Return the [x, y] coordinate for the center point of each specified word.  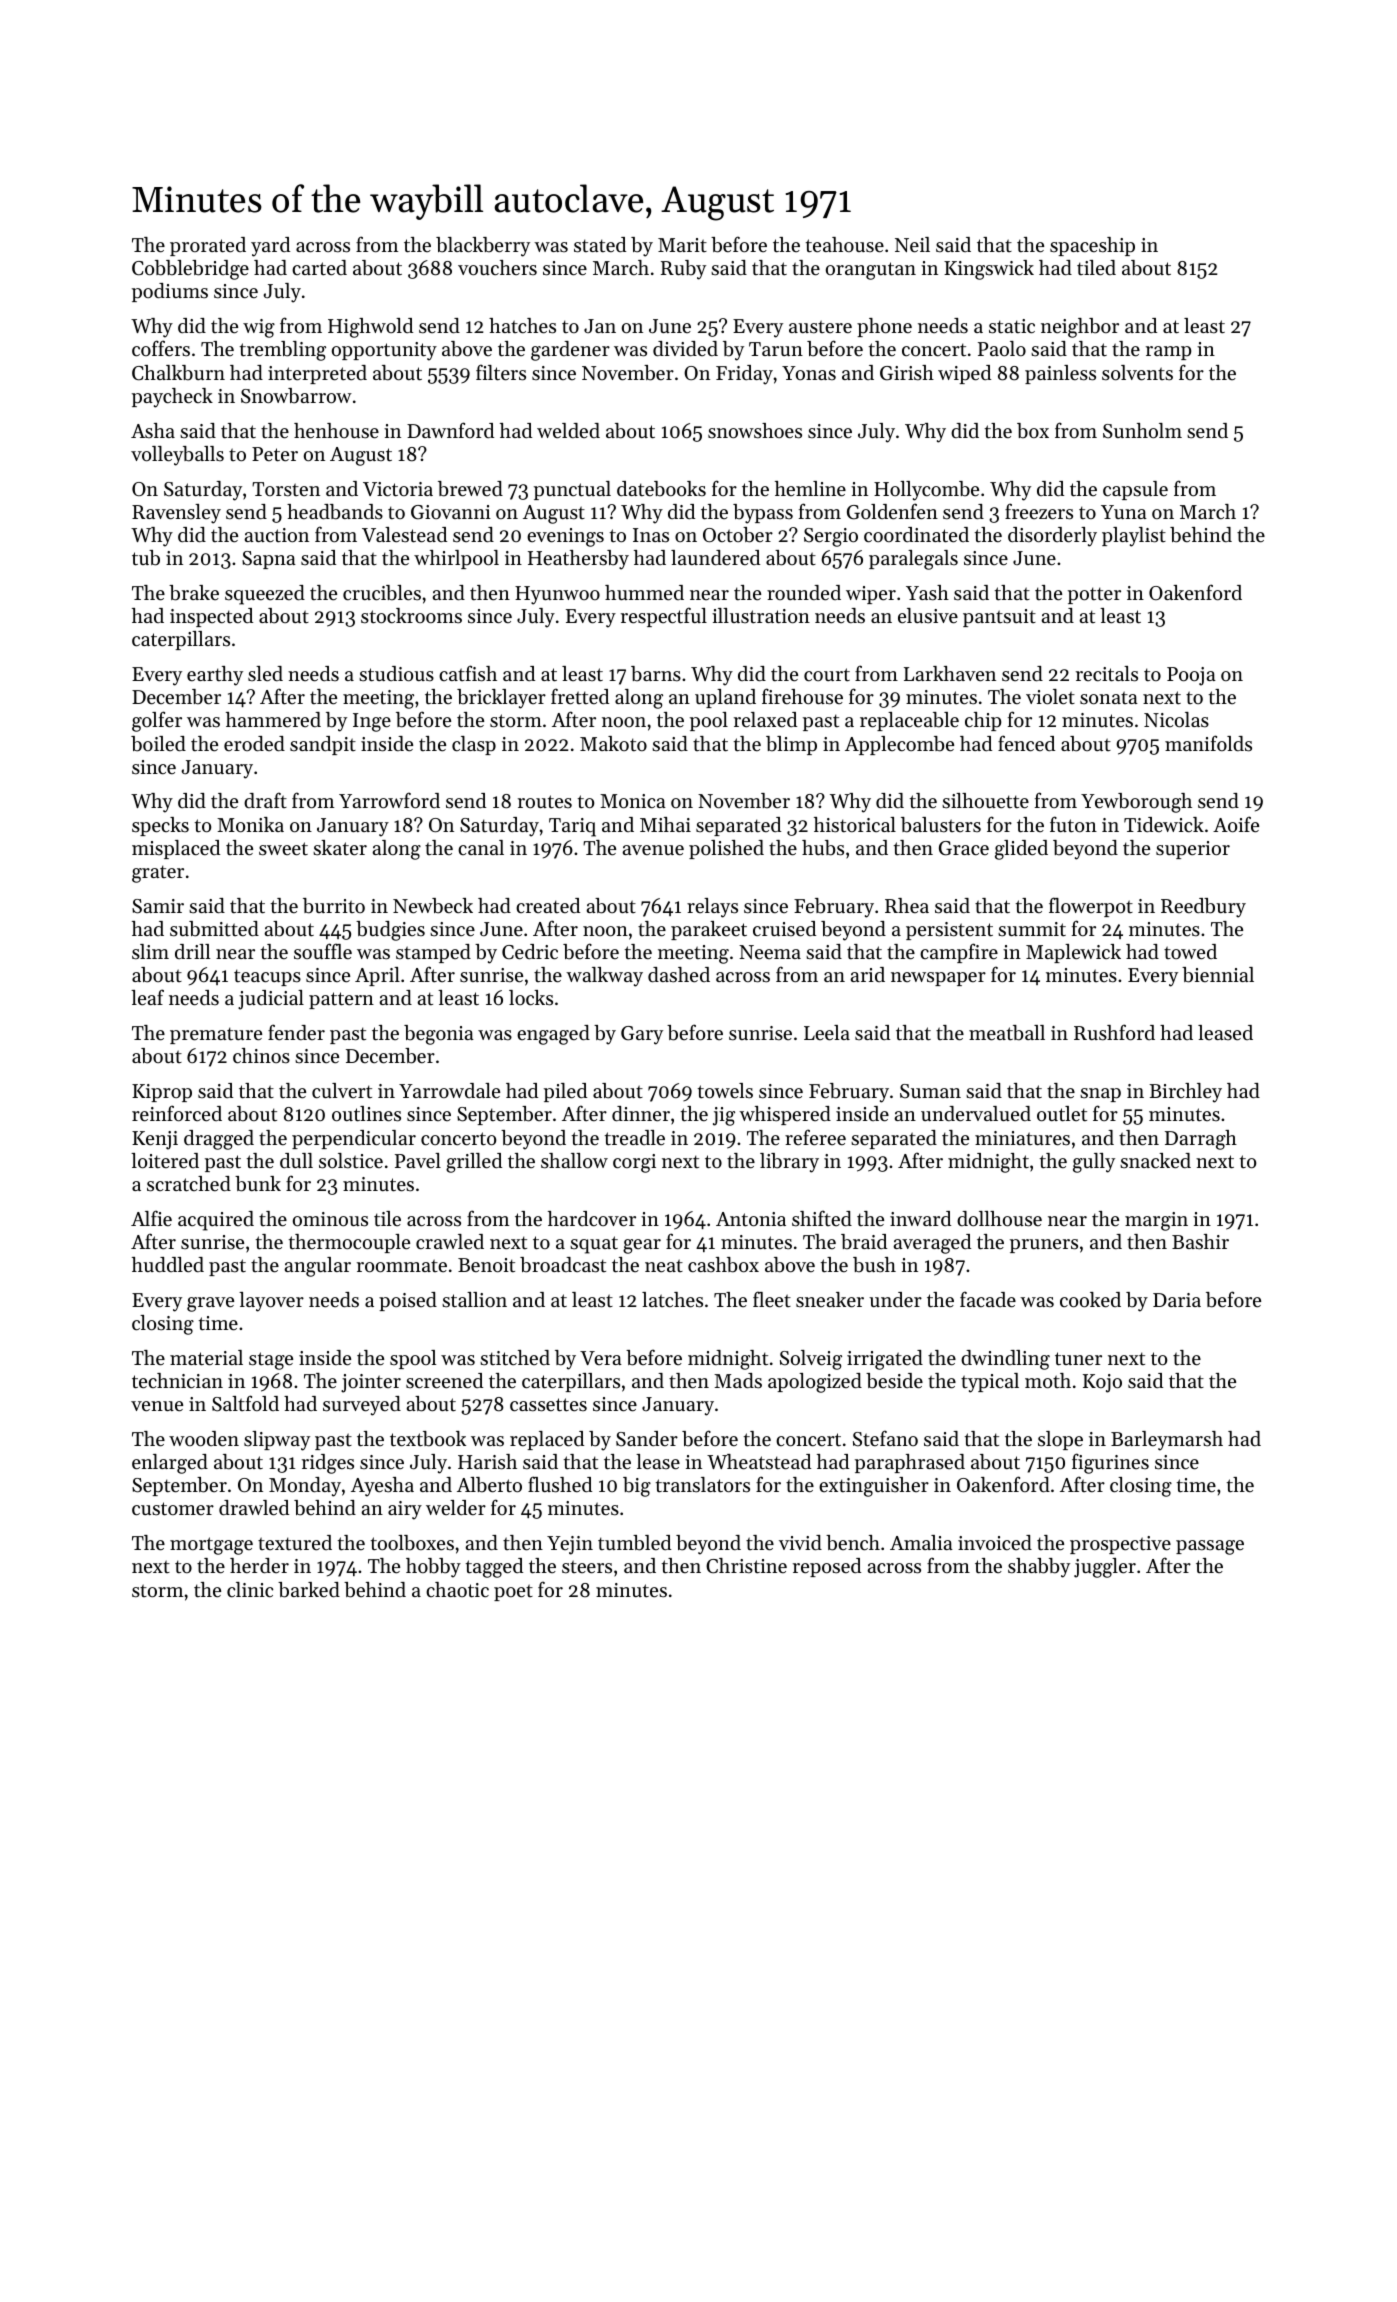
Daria [1177, 1300]
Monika [250, 824]
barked [309, 1590]
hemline [810, 489]
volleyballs [177, 456]
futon [1073, 824]
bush [874, 1265]
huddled [168, 1265]
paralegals [913, 560]
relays [712, 908]
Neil [912, 245]
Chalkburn [178, 373]
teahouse [845, 245]
